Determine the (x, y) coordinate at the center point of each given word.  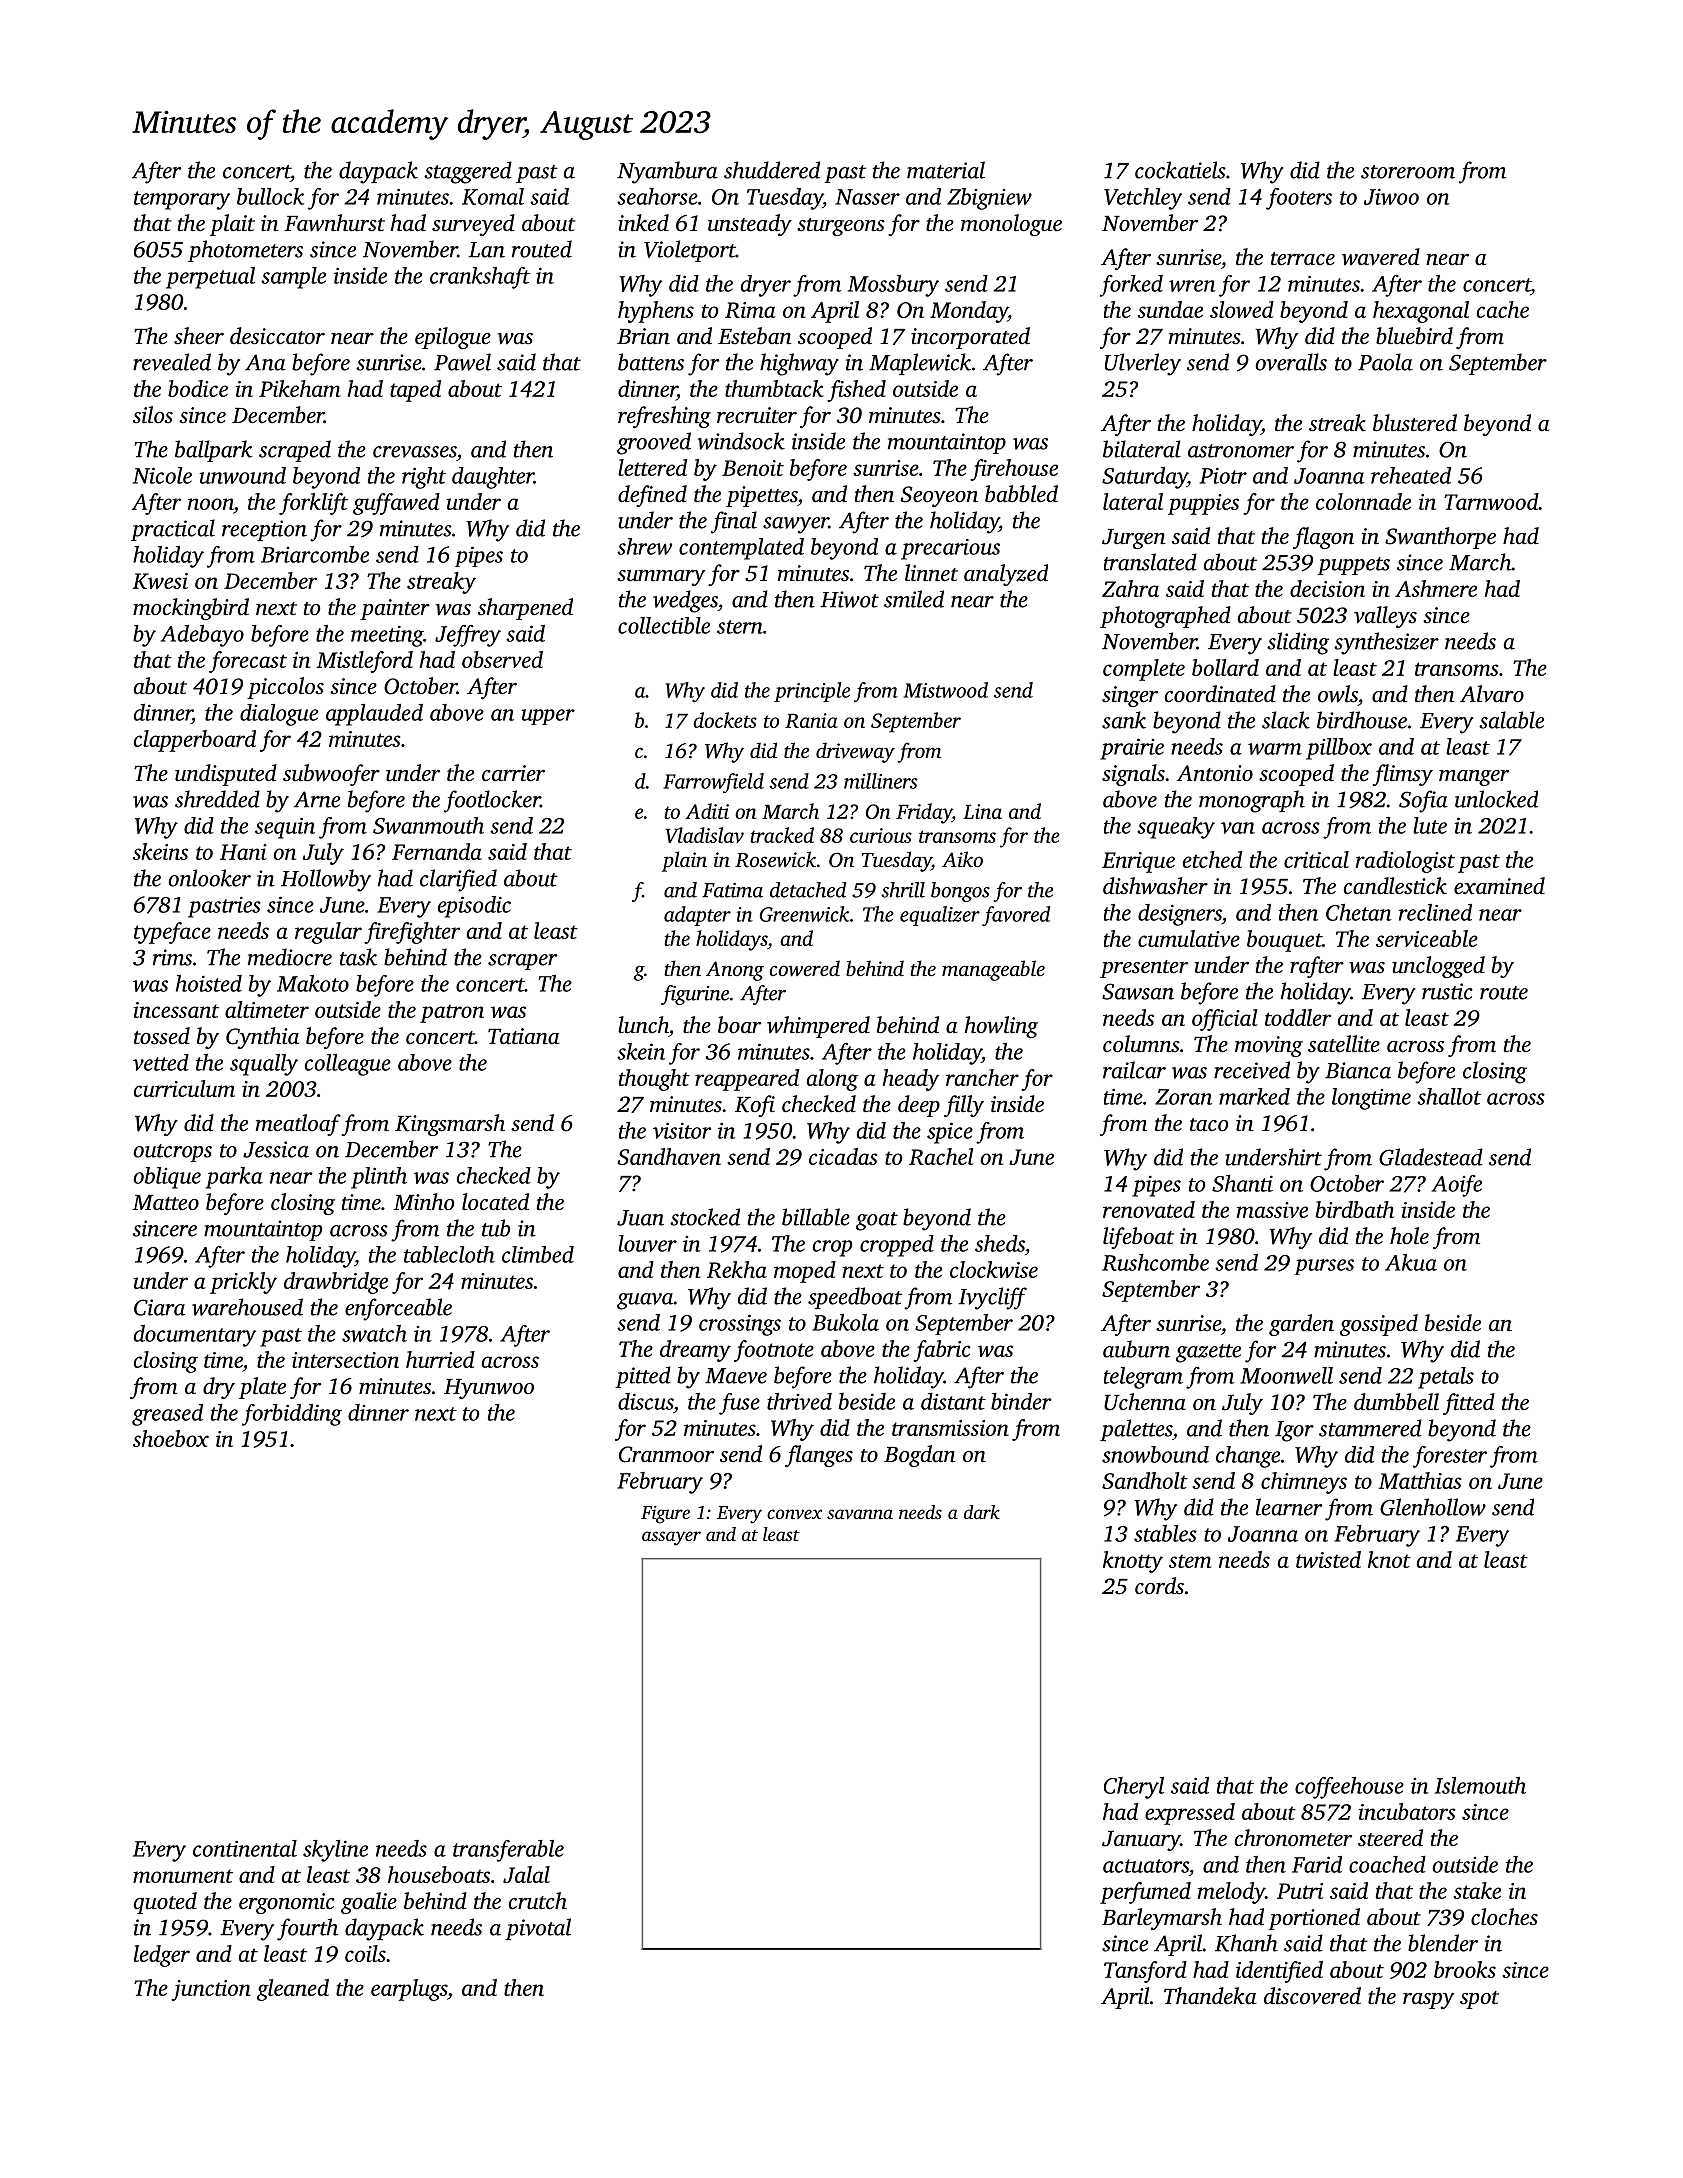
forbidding (292, 1415)
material (946, 170)
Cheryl (1134, 1788)
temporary (182, 200)
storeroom (1408, 172)
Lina (982, 811)
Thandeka (1210, 1996)
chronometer (1293, 1838)
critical (1316, 859)
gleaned (293, 1990)
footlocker (492, 801)
